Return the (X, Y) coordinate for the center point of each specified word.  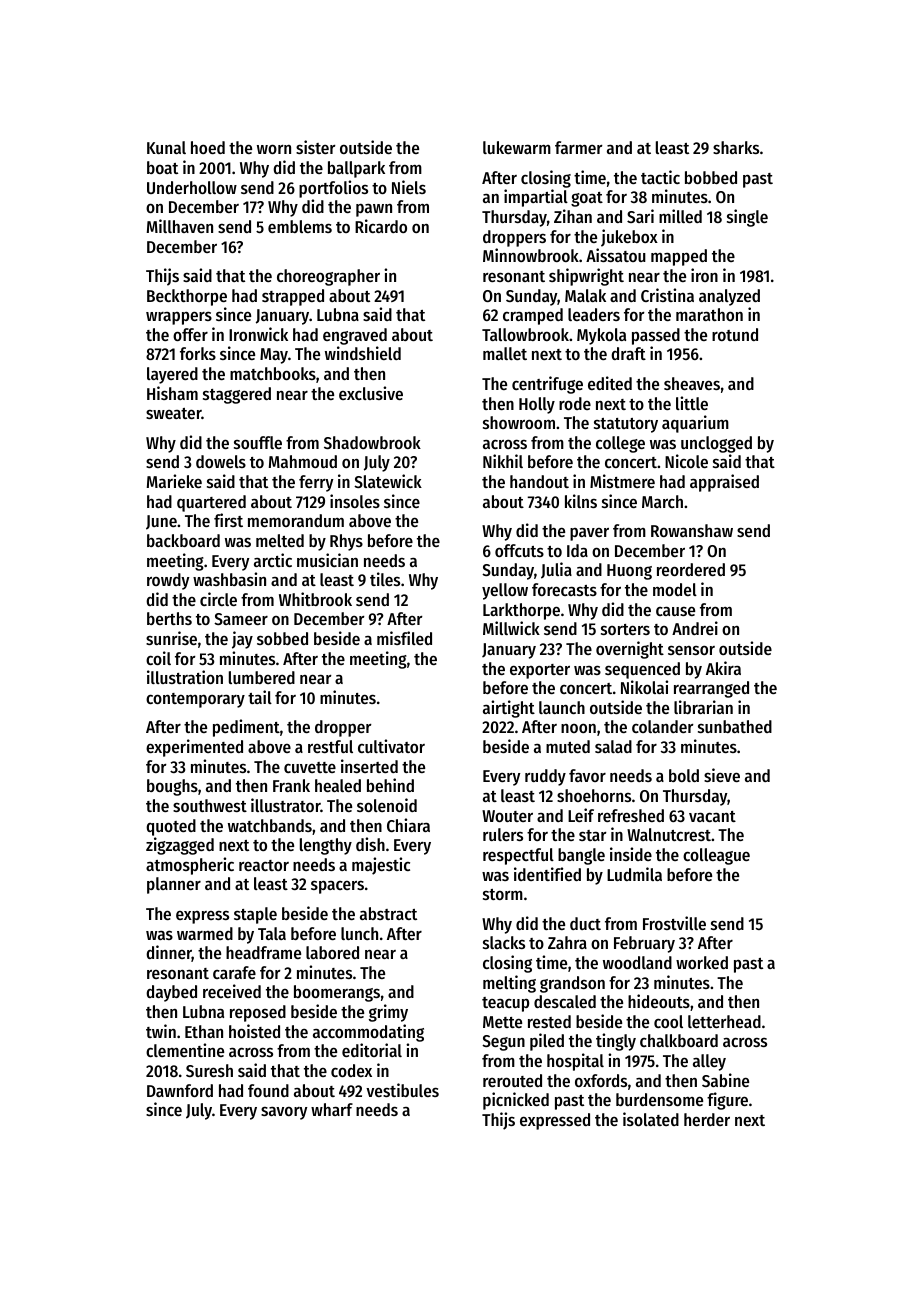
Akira (723, 668)
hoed (208, 147)
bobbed (711, 177)
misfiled (404, 638)
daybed (171, 993)
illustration (185, 677)
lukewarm (517, 147)
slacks (504, 942)
